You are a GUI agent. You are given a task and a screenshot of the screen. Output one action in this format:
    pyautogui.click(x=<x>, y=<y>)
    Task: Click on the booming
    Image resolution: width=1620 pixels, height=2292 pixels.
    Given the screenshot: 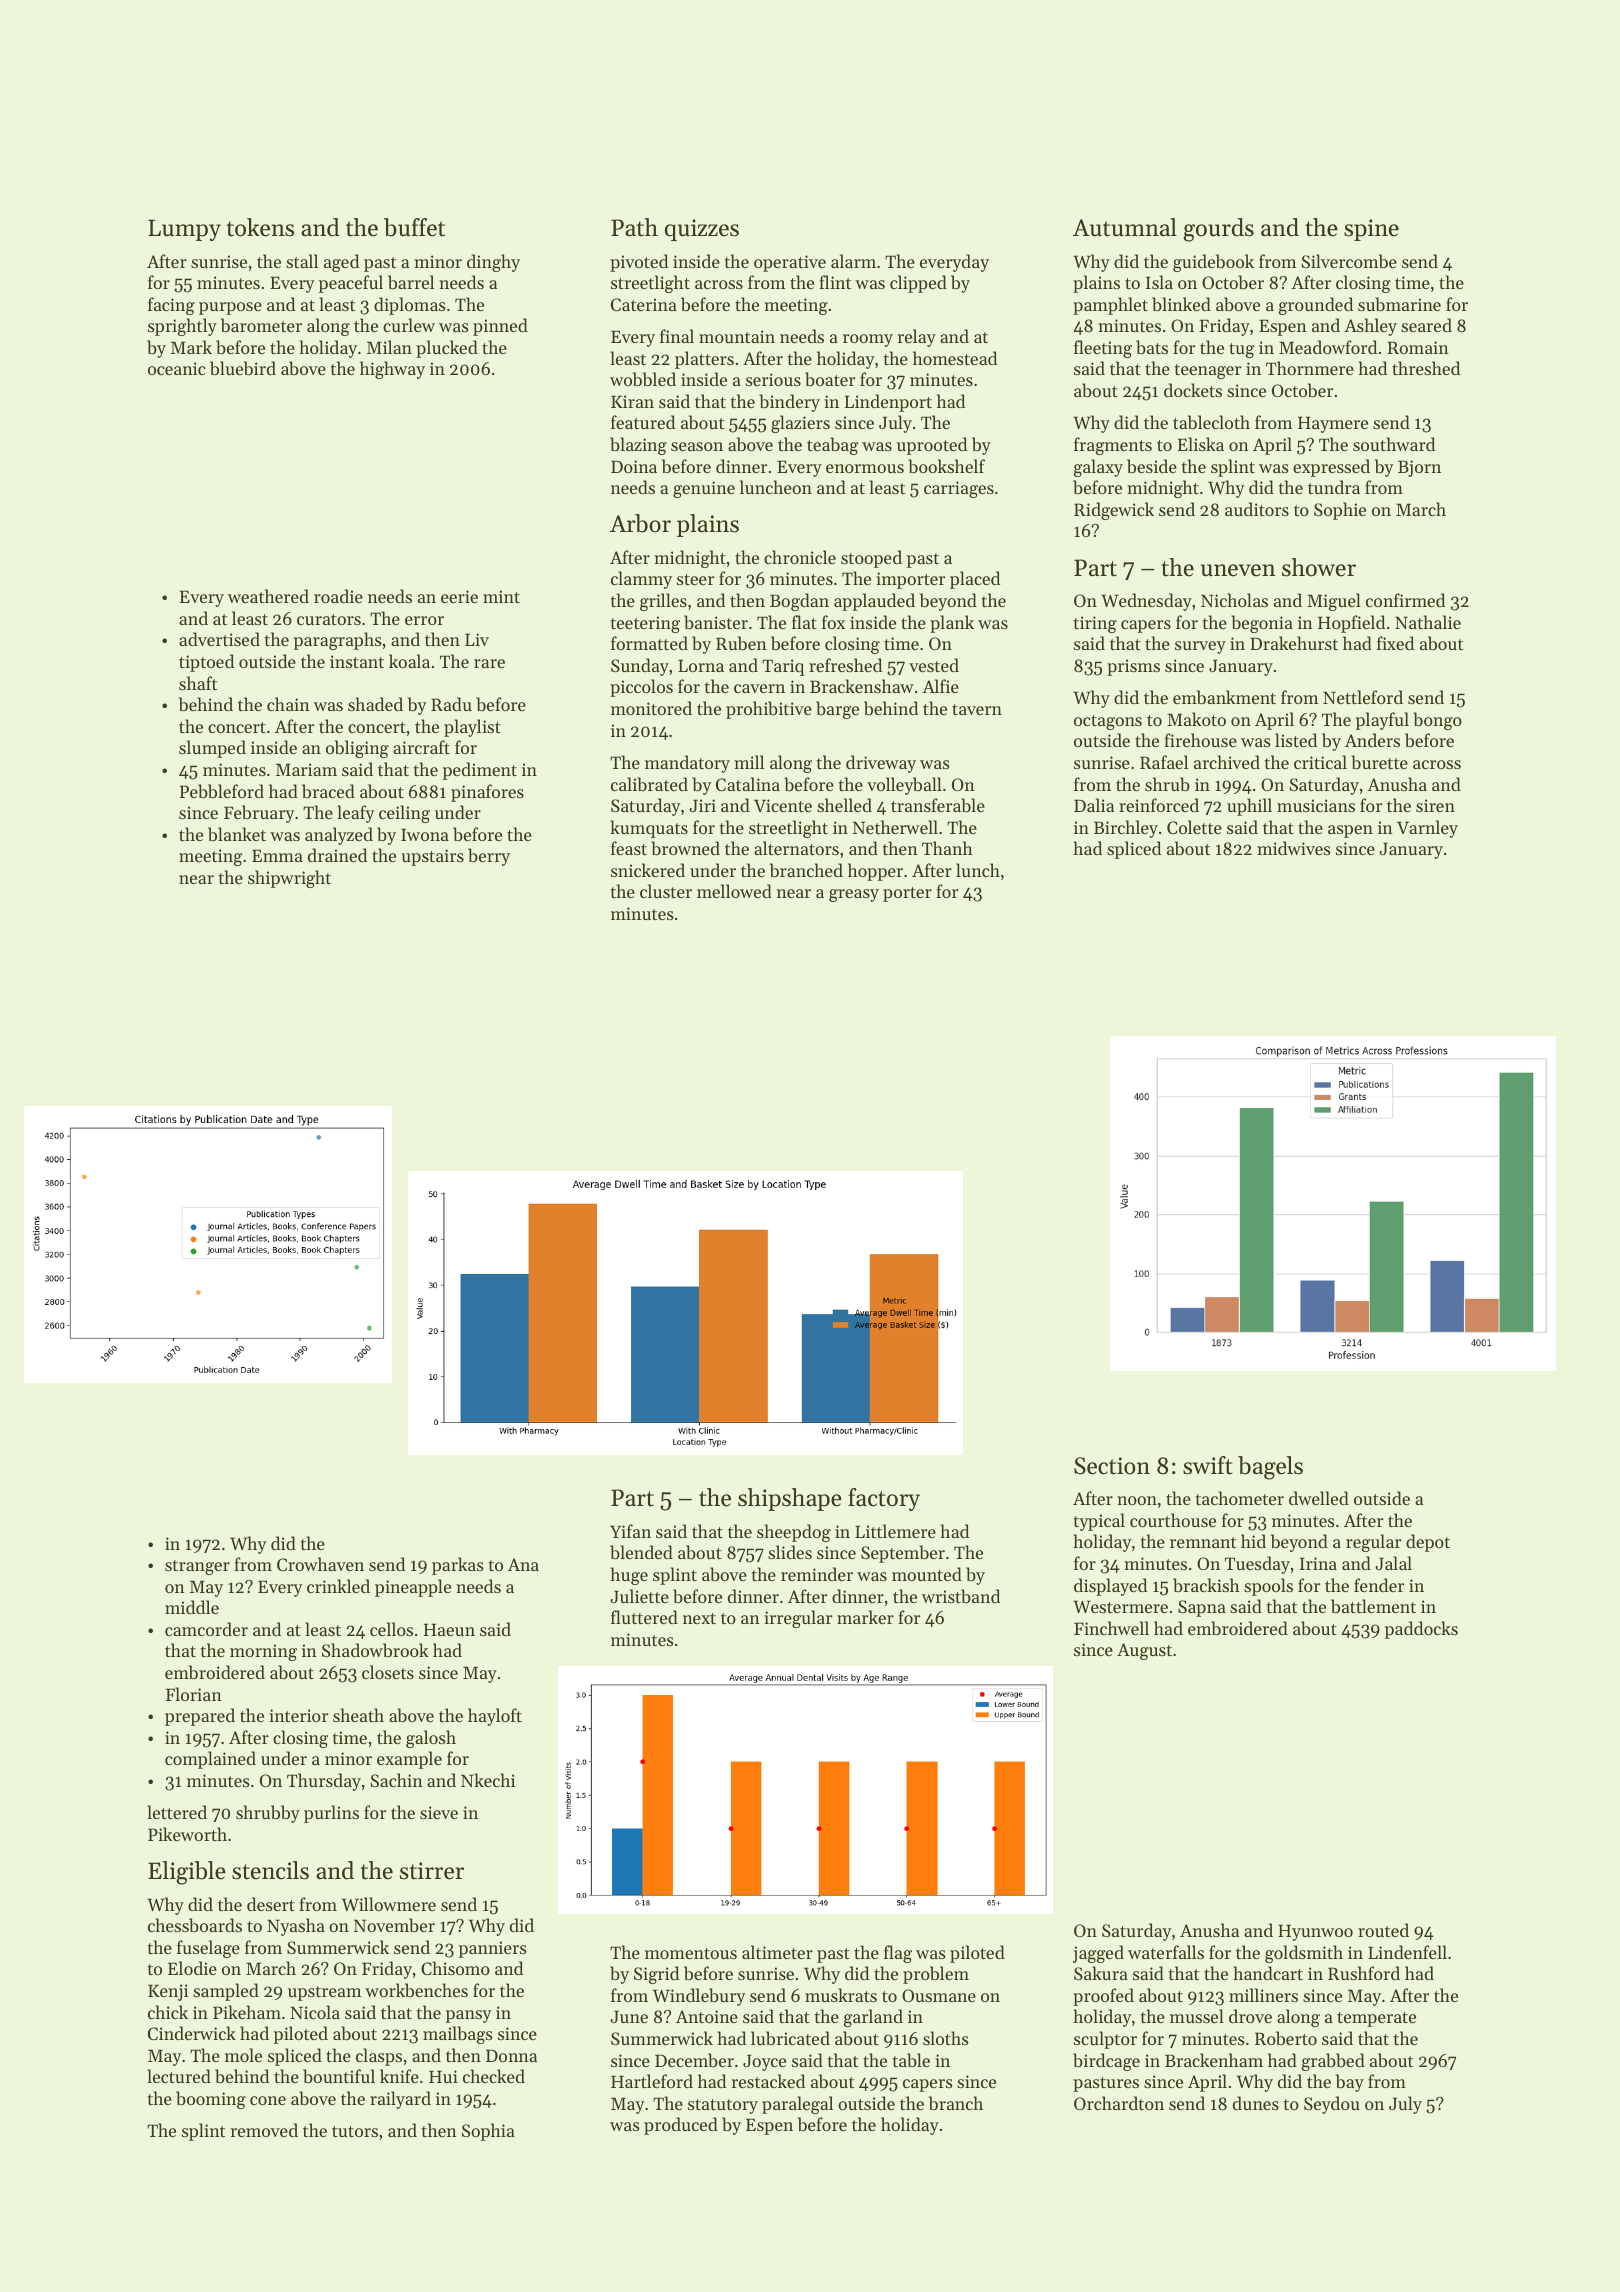 What is the action you would take?
    pyautogui.click(x=211, y=2100)
